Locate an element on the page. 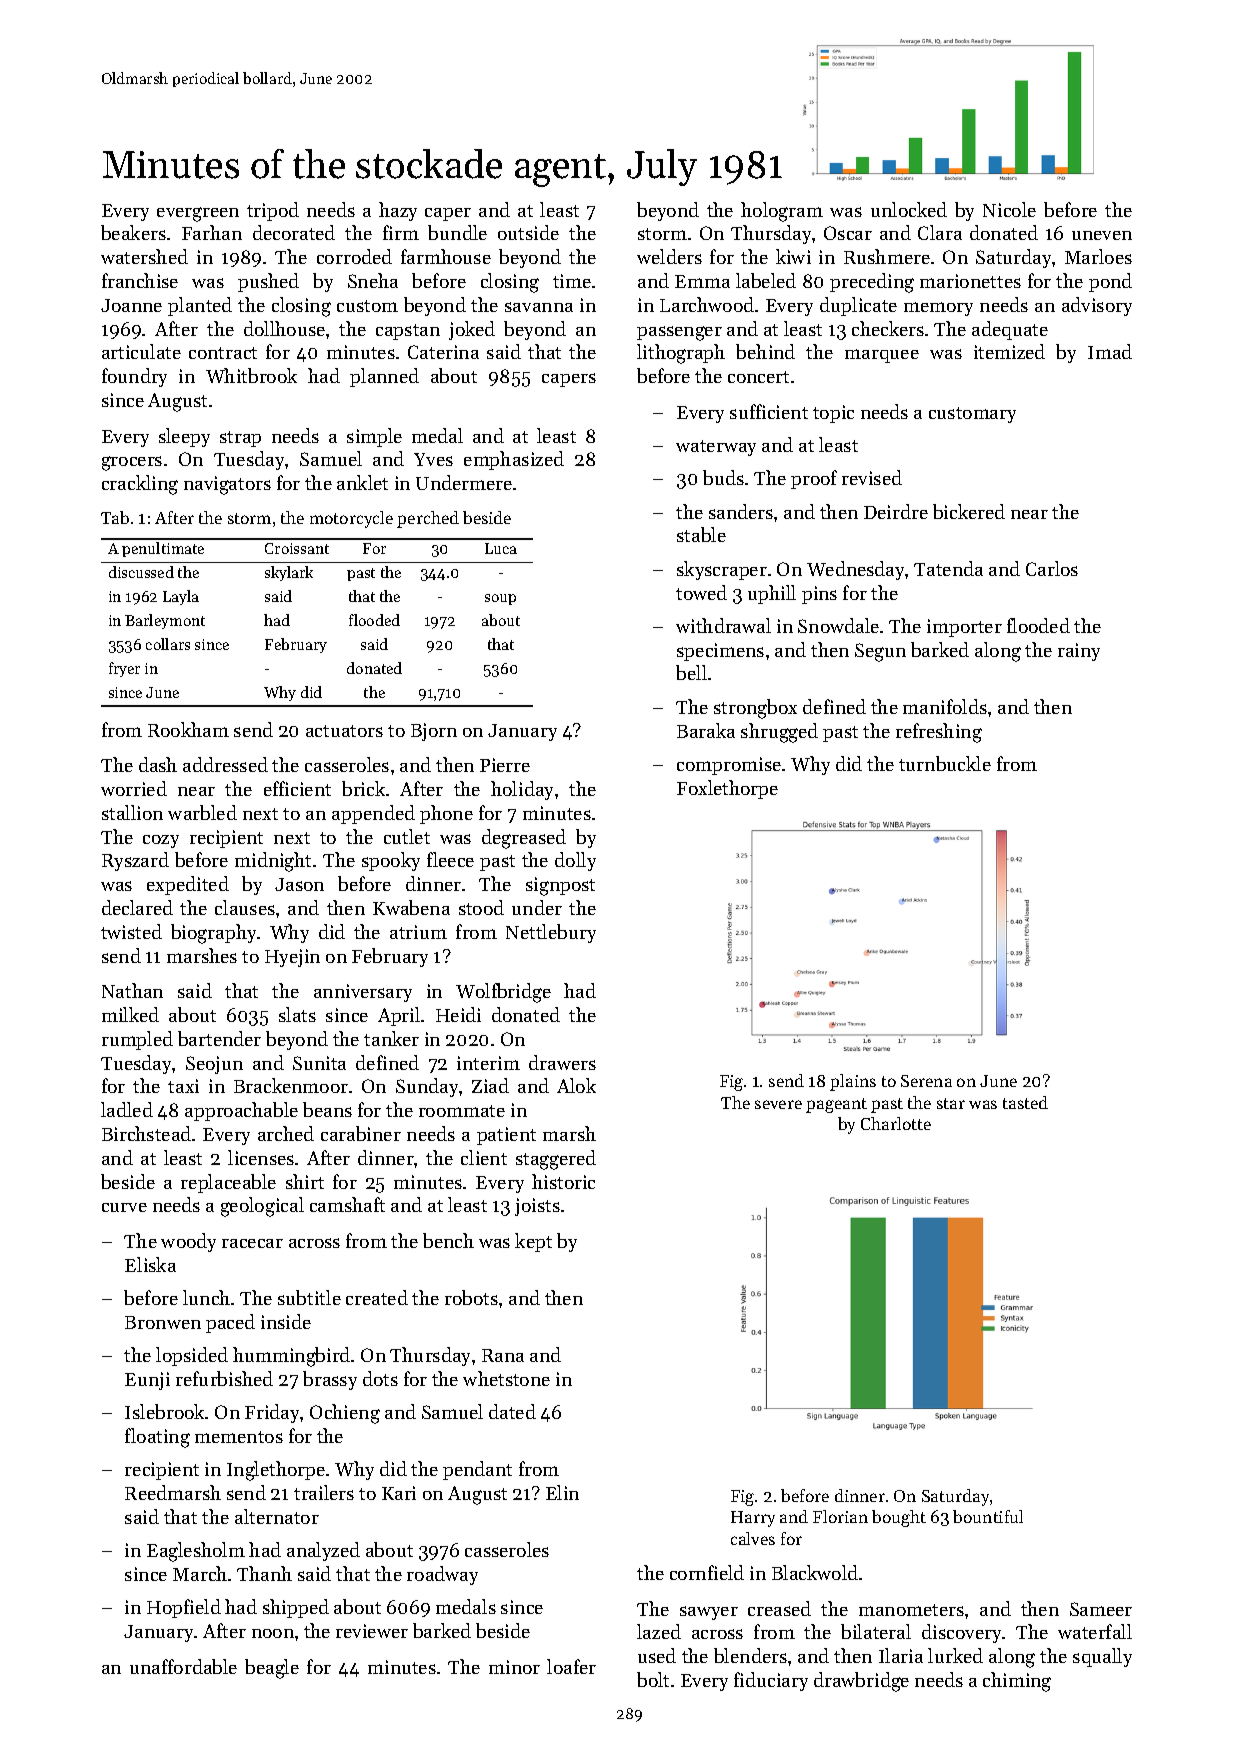  historic is located at coordinates (563, 1181).
